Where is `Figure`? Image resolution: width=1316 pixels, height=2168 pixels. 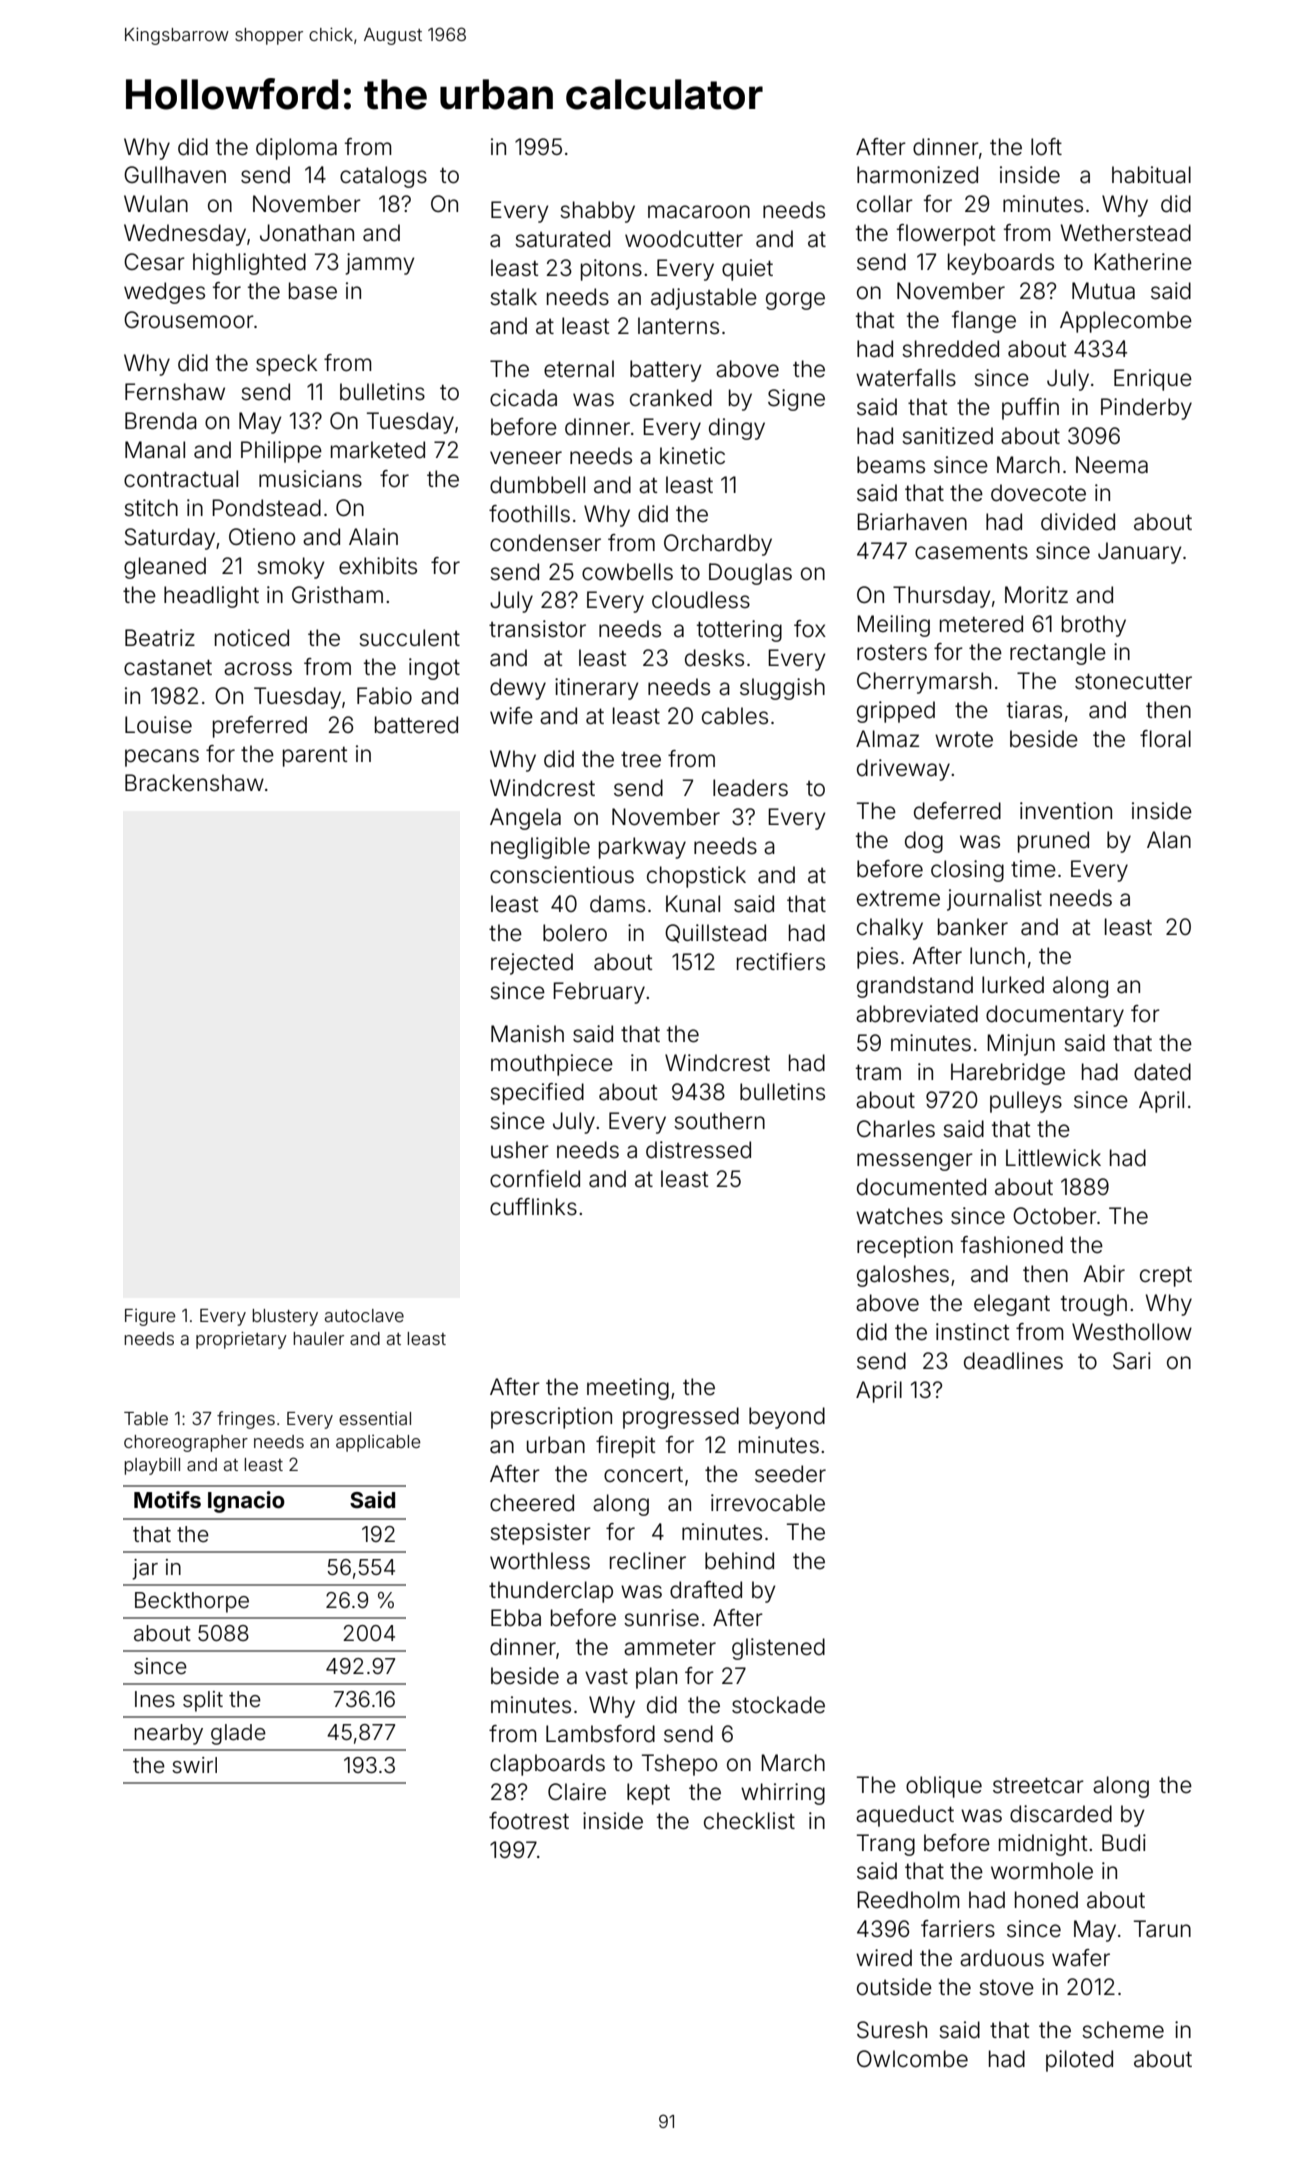 Figure is located at coordinates (150, 1317).
